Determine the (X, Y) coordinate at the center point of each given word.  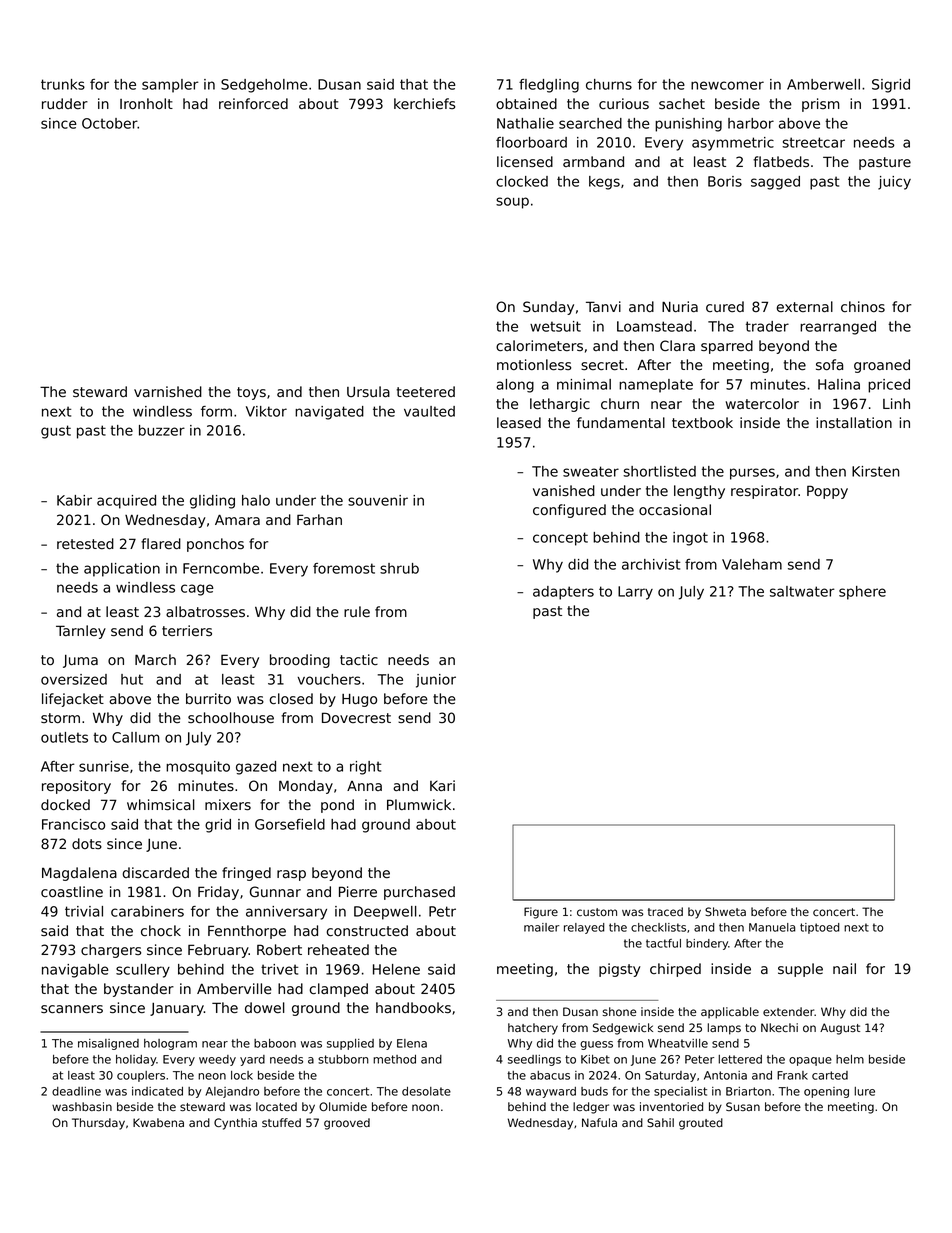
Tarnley (81, 632)
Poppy (827, 492)
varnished (168, 392)
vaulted (429, 411)
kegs (604, 183)
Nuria (680, 306)
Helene (396, 969)
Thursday (98, 1124)
